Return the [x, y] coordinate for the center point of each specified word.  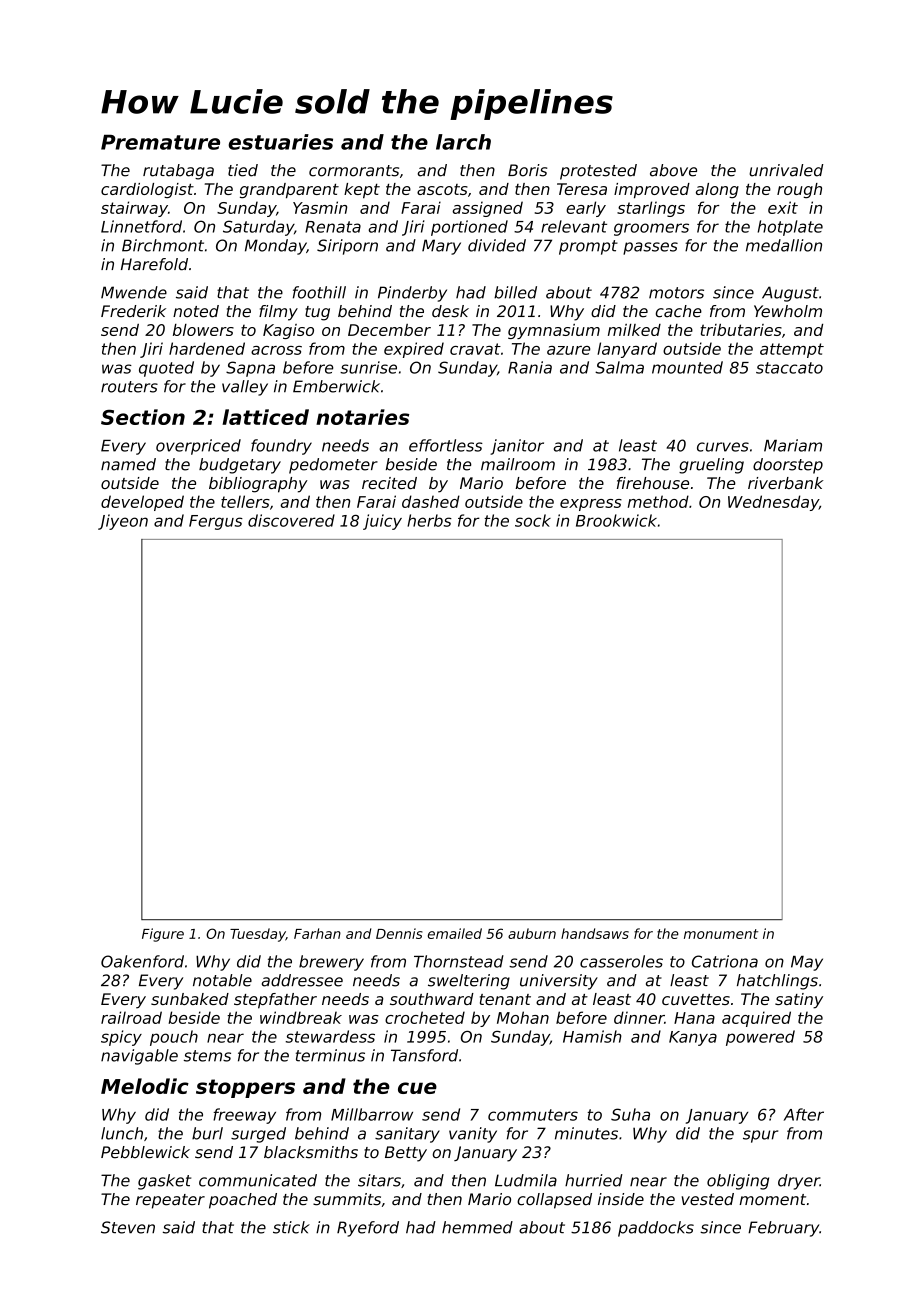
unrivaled [786, 170]
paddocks [656, 1229]
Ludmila [526, 1180]
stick [291, 1227]
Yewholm [788, 311]
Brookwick [616, 520]
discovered [291, 520]
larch [463, 142]
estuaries [280, 142]
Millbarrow [372, 1114]
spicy [121, 1038]
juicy [382, 522]
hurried [594, 1180]
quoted [166, 369]
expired [414, 350]
